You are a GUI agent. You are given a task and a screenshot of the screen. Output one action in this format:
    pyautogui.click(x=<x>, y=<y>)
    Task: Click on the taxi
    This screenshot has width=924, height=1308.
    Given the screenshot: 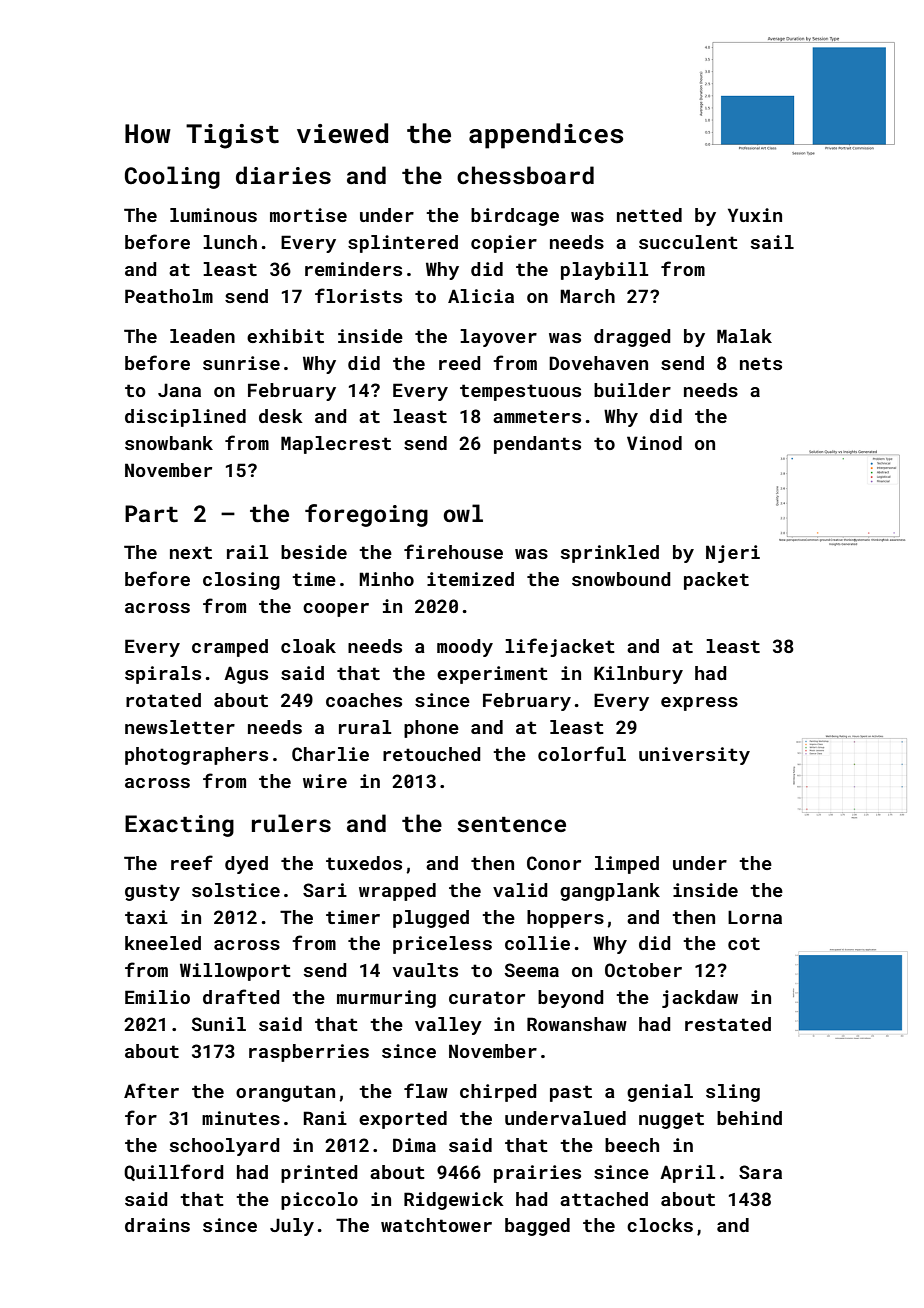 What is the action you would take?
    pyautogui.click(x=146, y=917)
